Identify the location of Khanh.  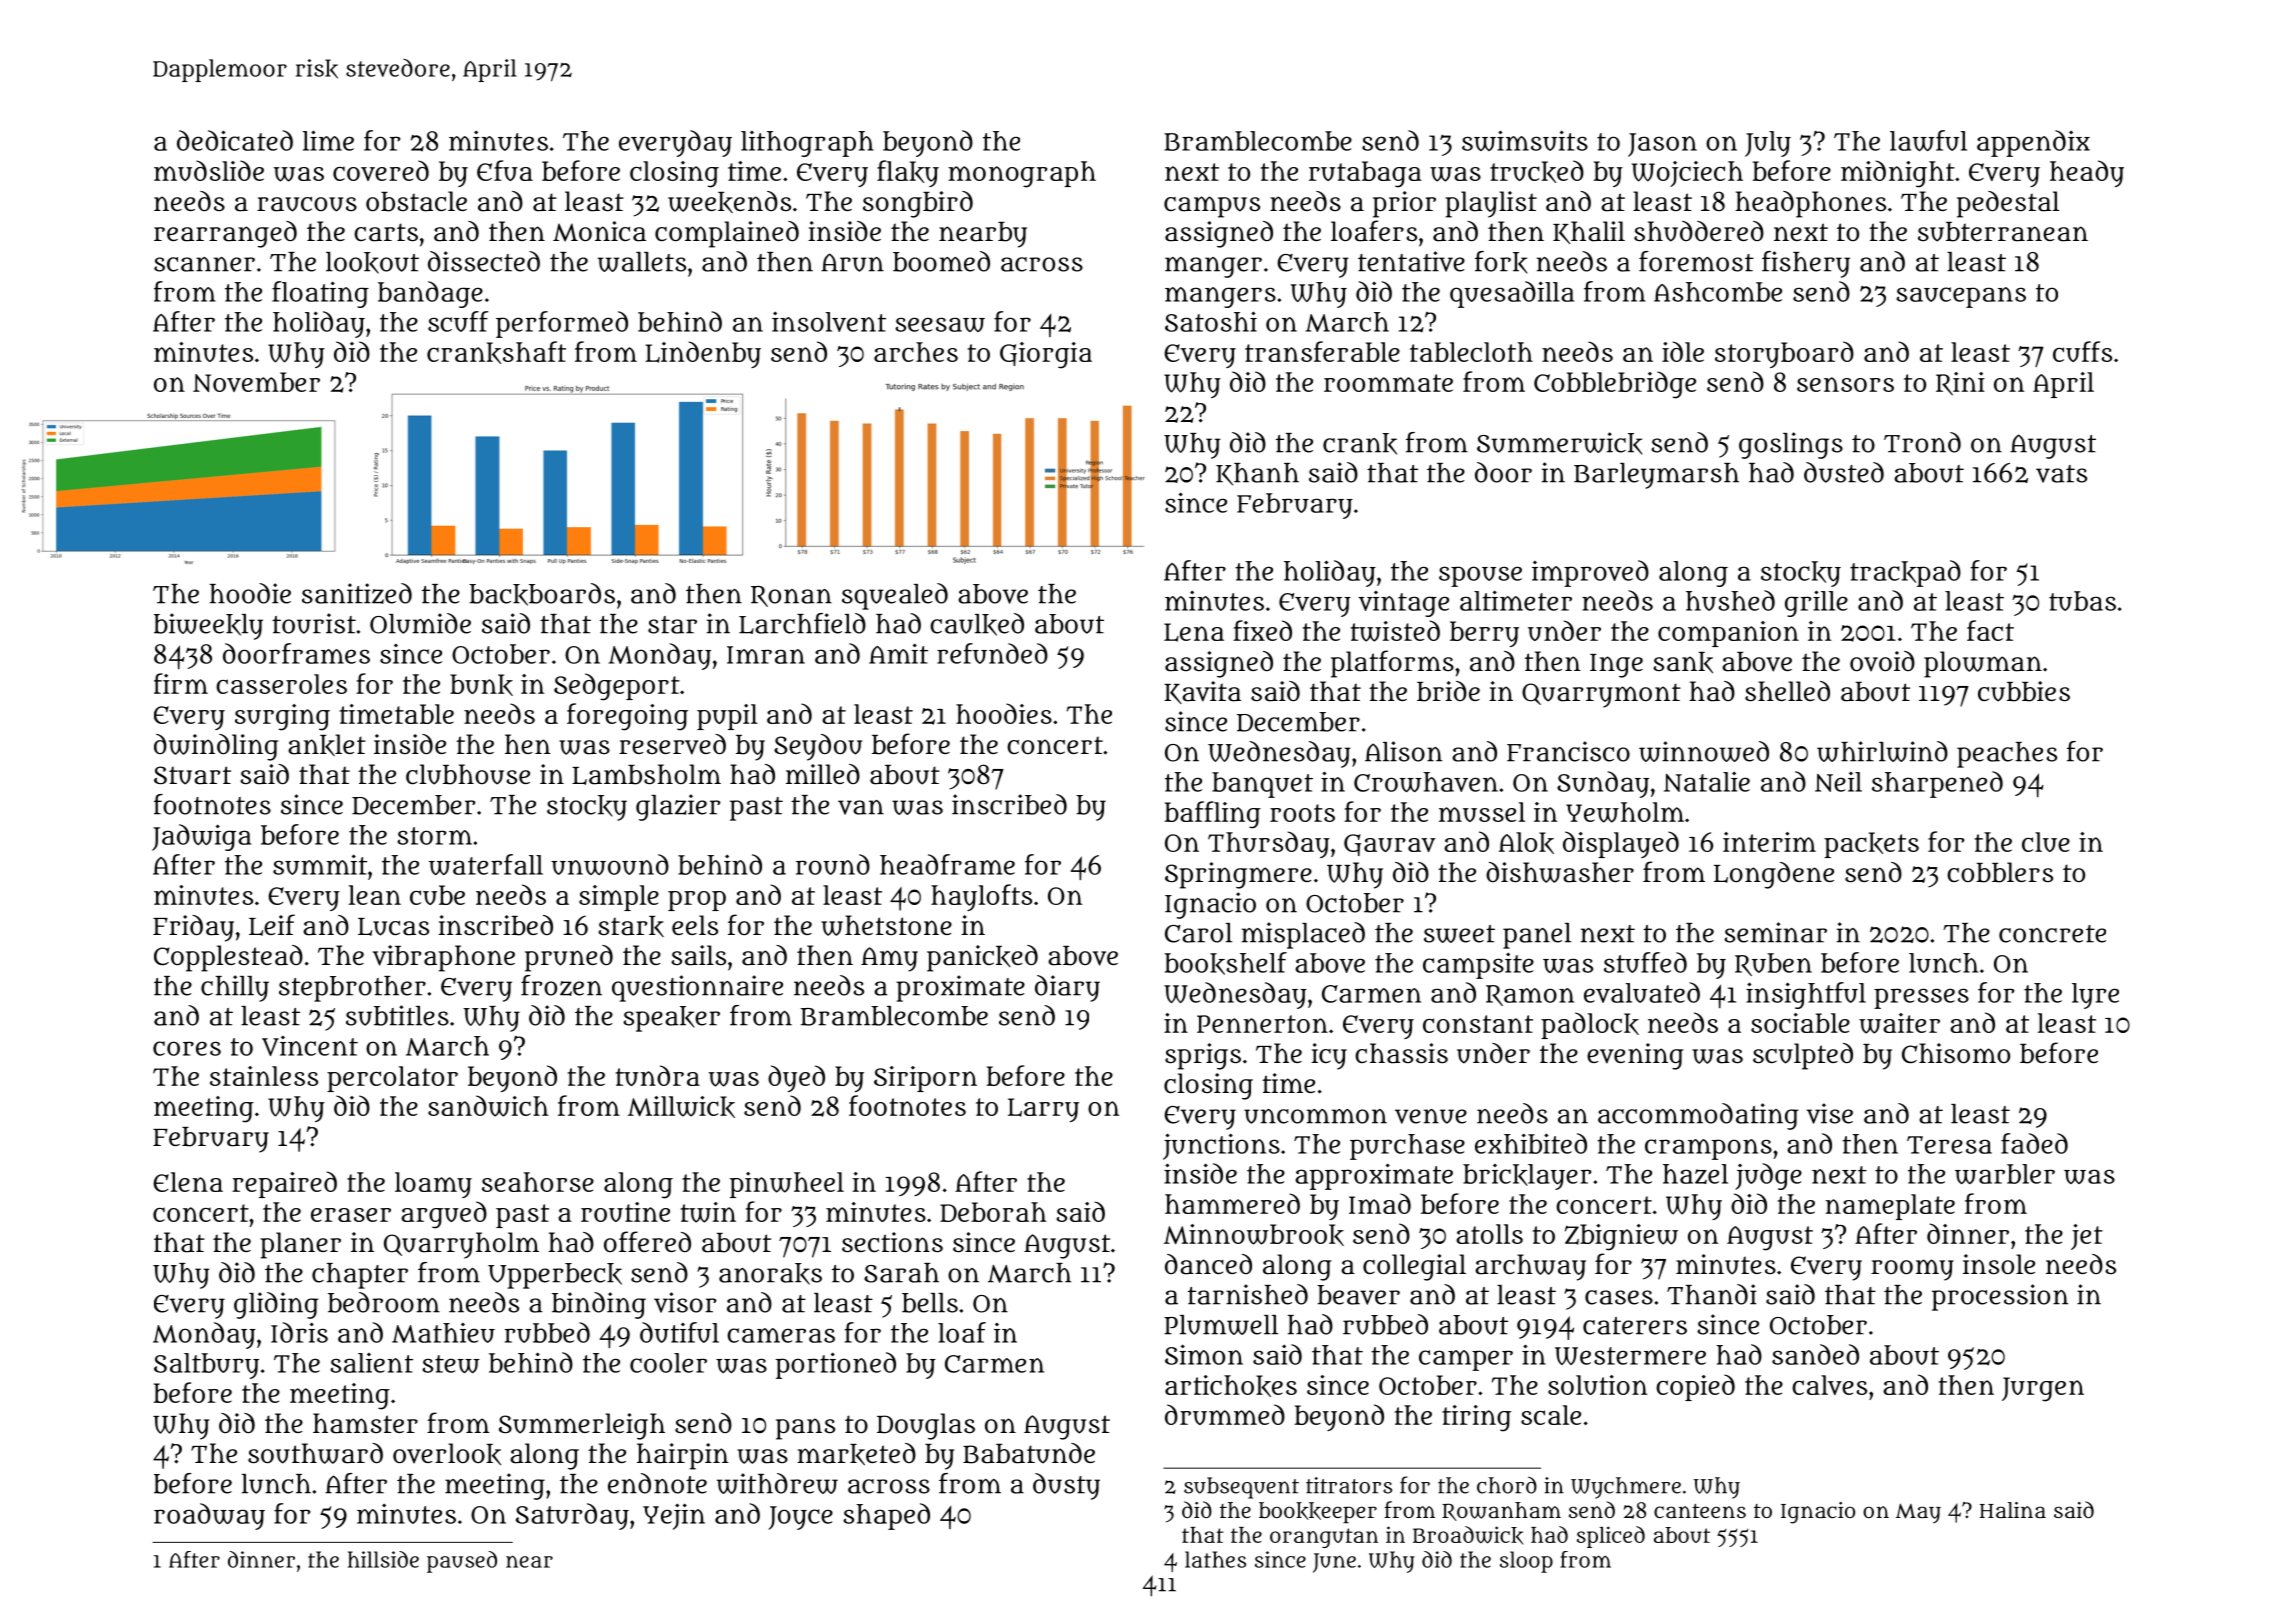
(1257, 474).
